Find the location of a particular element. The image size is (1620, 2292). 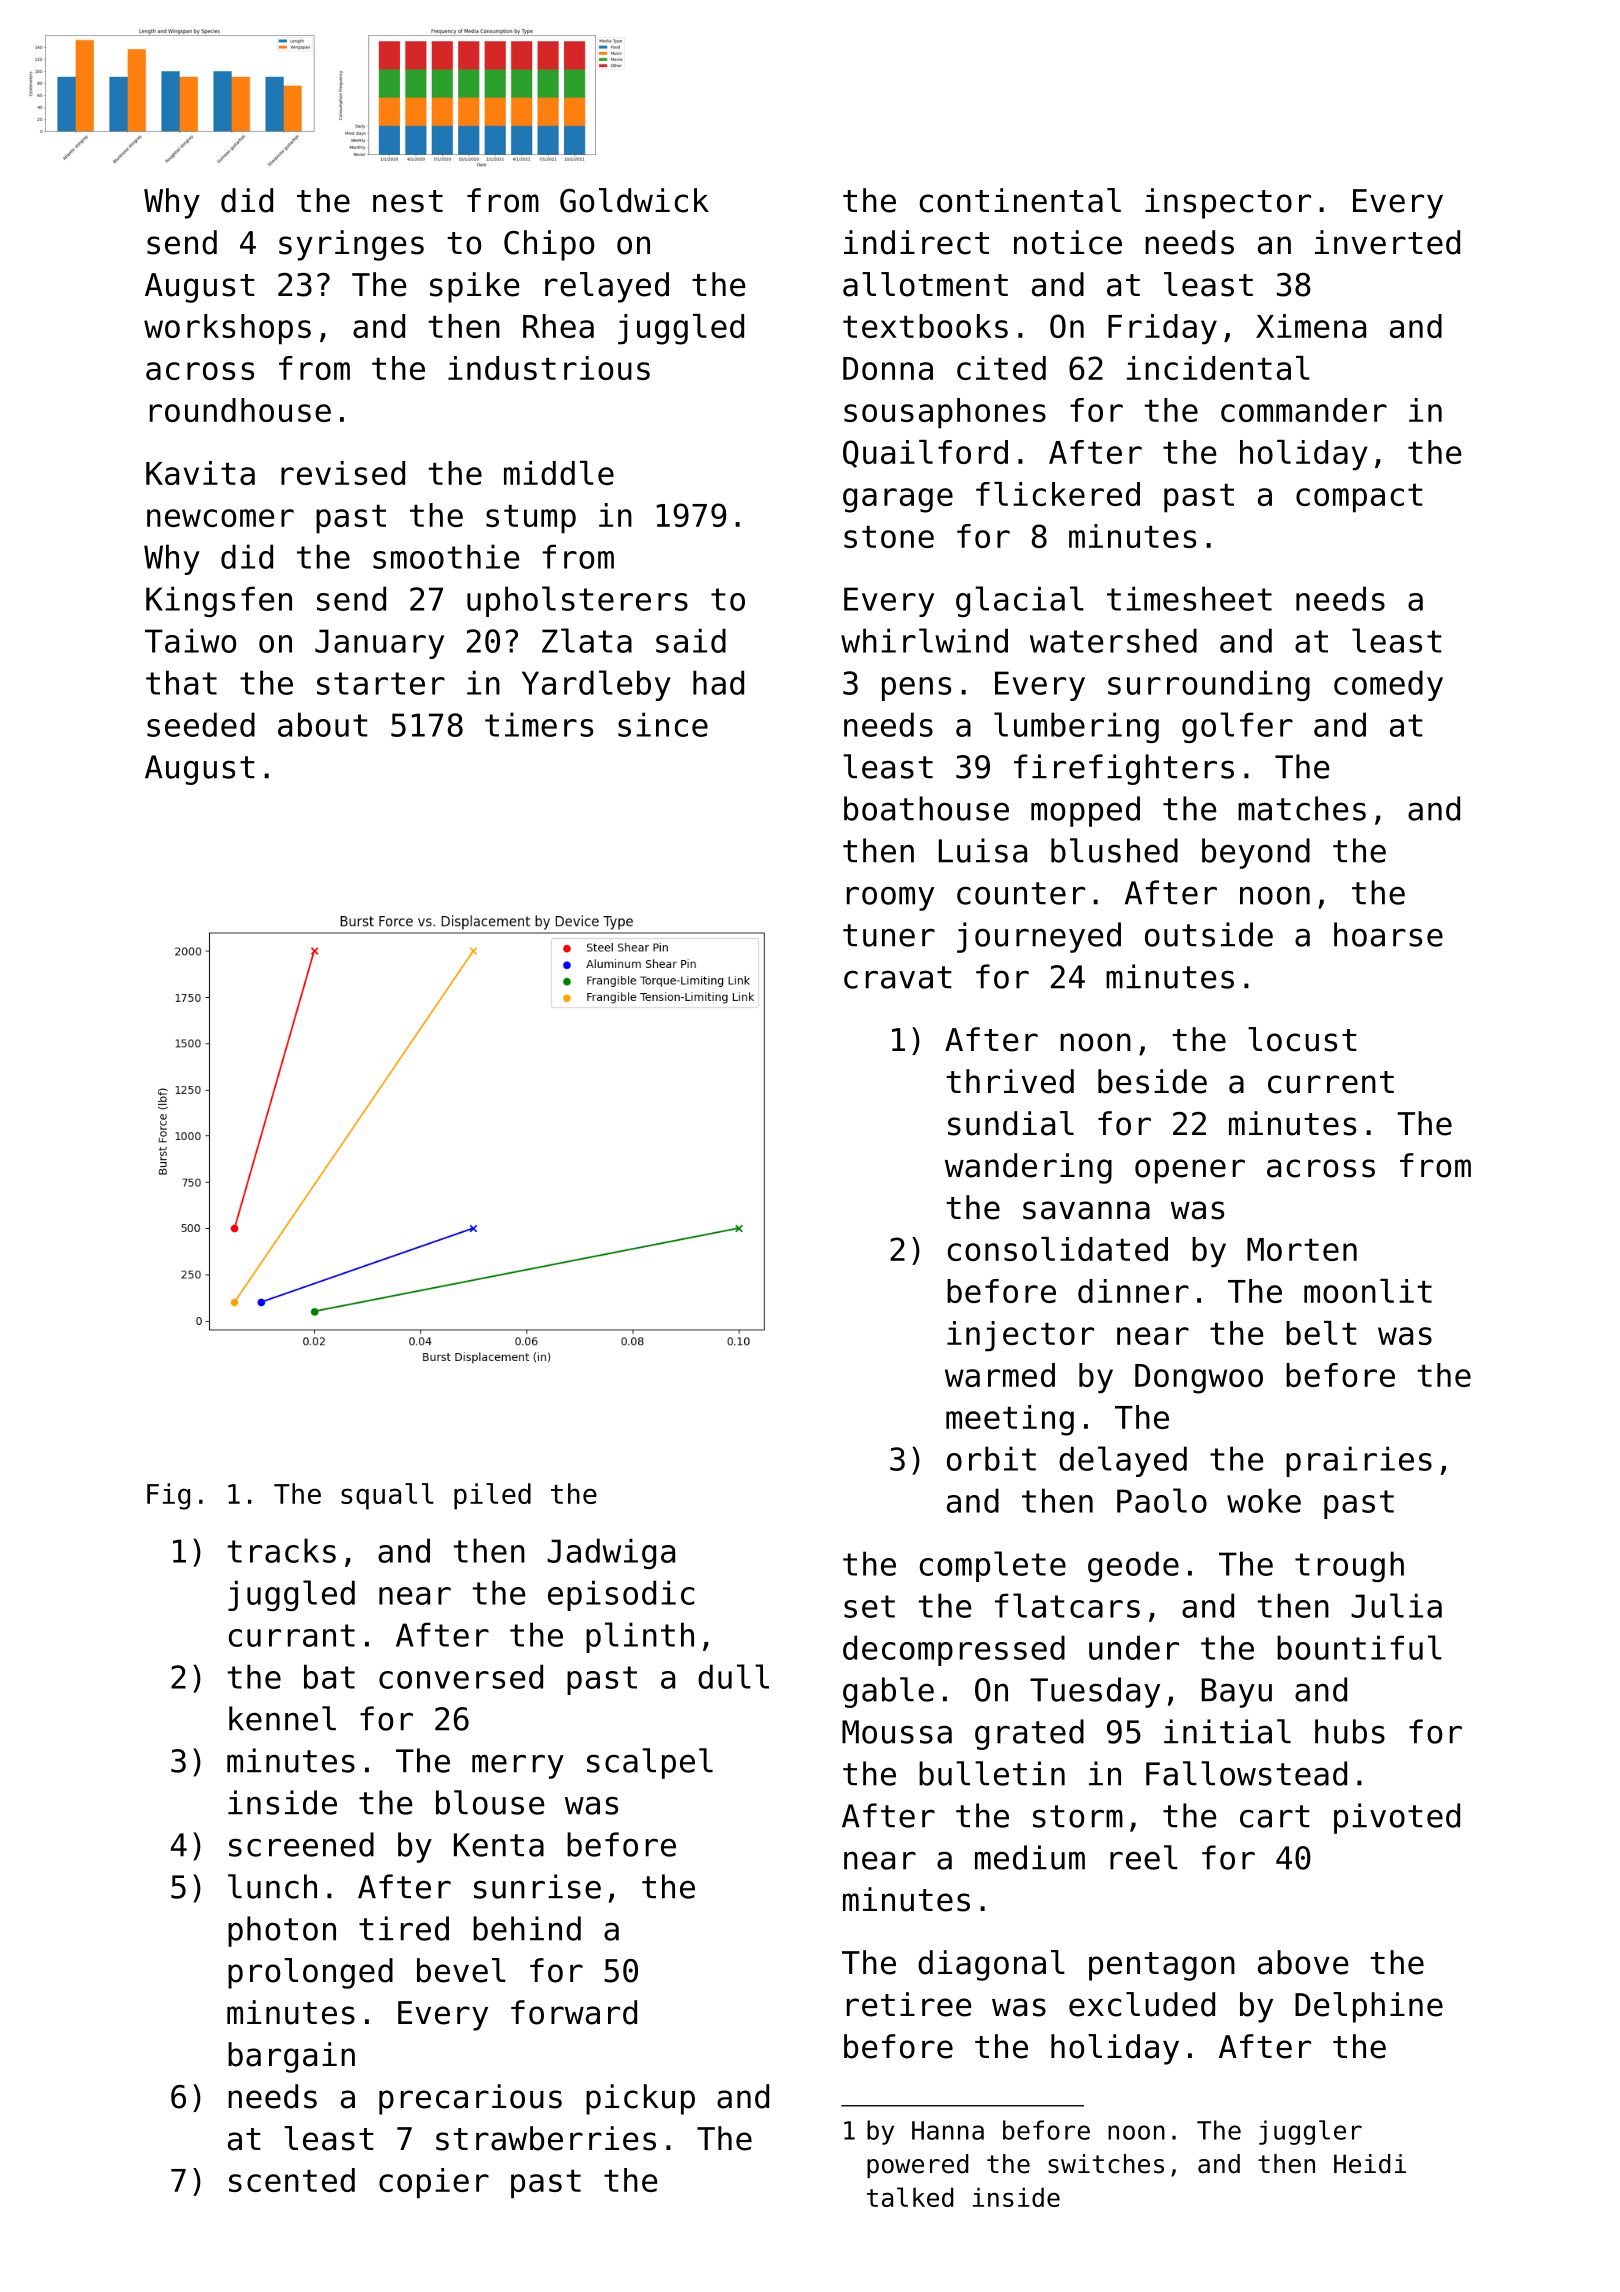

scented is located at coordinates (292, 2180).
